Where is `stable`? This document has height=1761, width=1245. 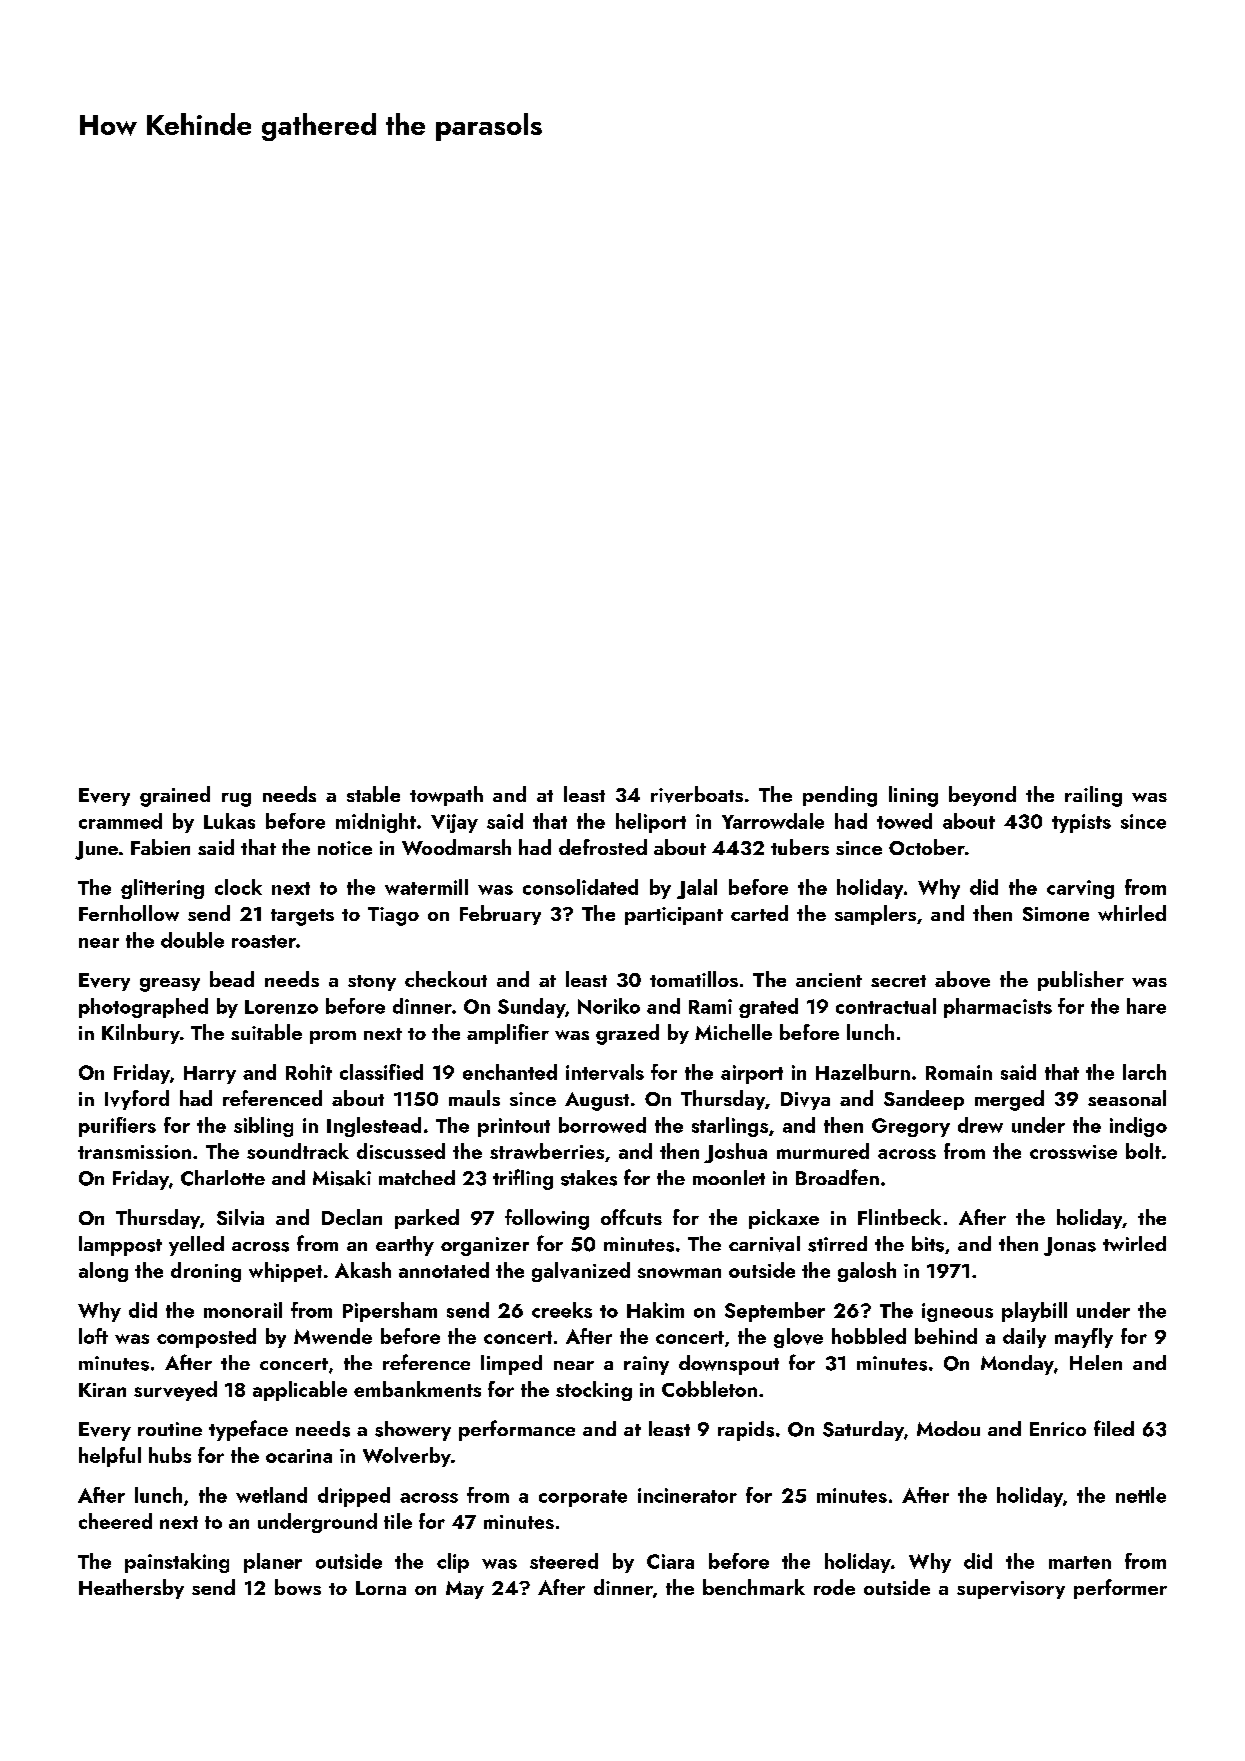 stable is located at coordinates (373, 794).
